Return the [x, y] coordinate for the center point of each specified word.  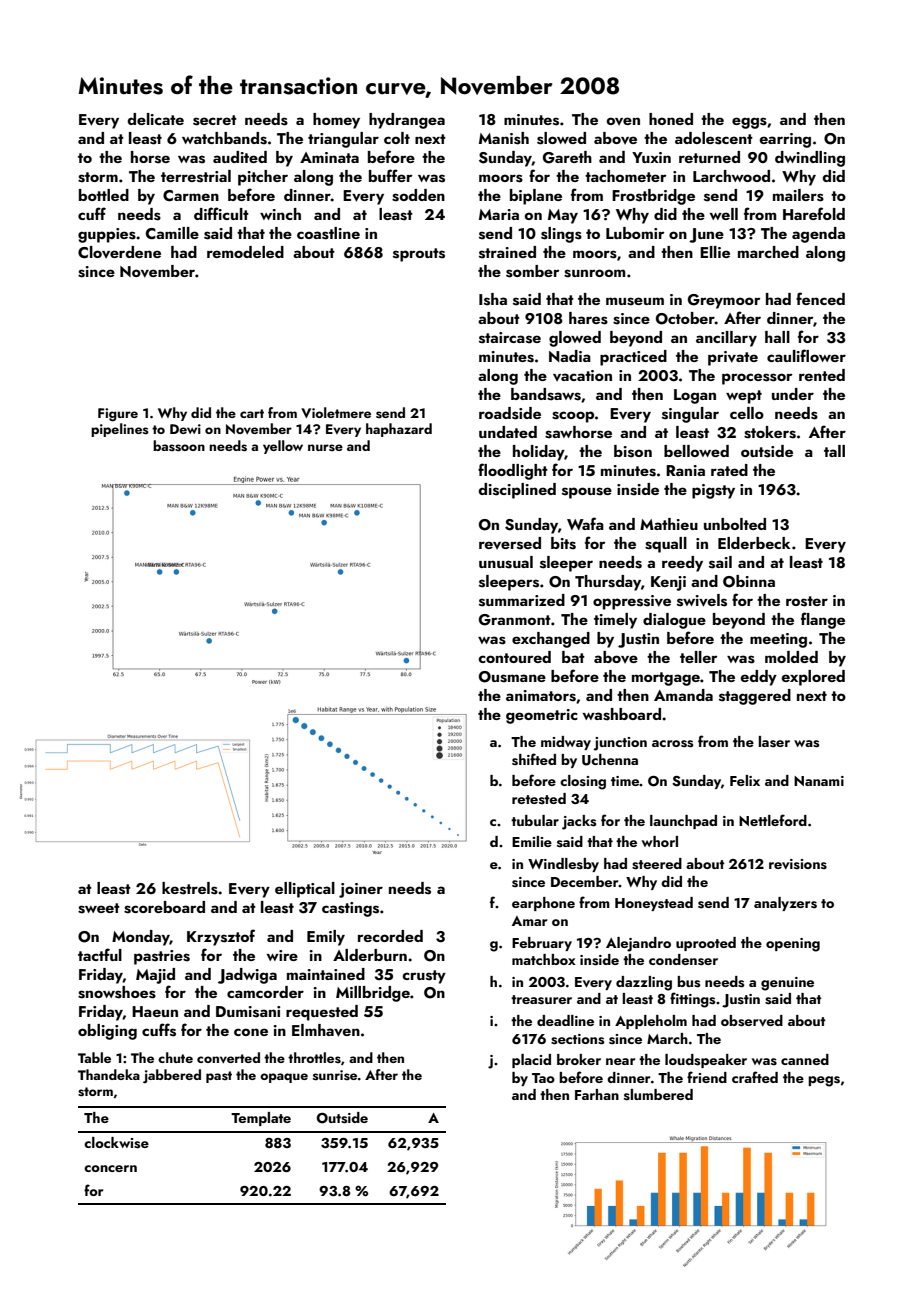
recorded [390, 936]
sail [720, 562]
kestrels [190, 888]
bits [563, 543]
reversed [510, 543]
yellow [283, 447]
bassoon [179, 446]
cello [747, 413]
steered [657, 864]
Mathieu [669, 524]
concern [110, 1168]
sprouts [419, 255]
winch [280, 214]
